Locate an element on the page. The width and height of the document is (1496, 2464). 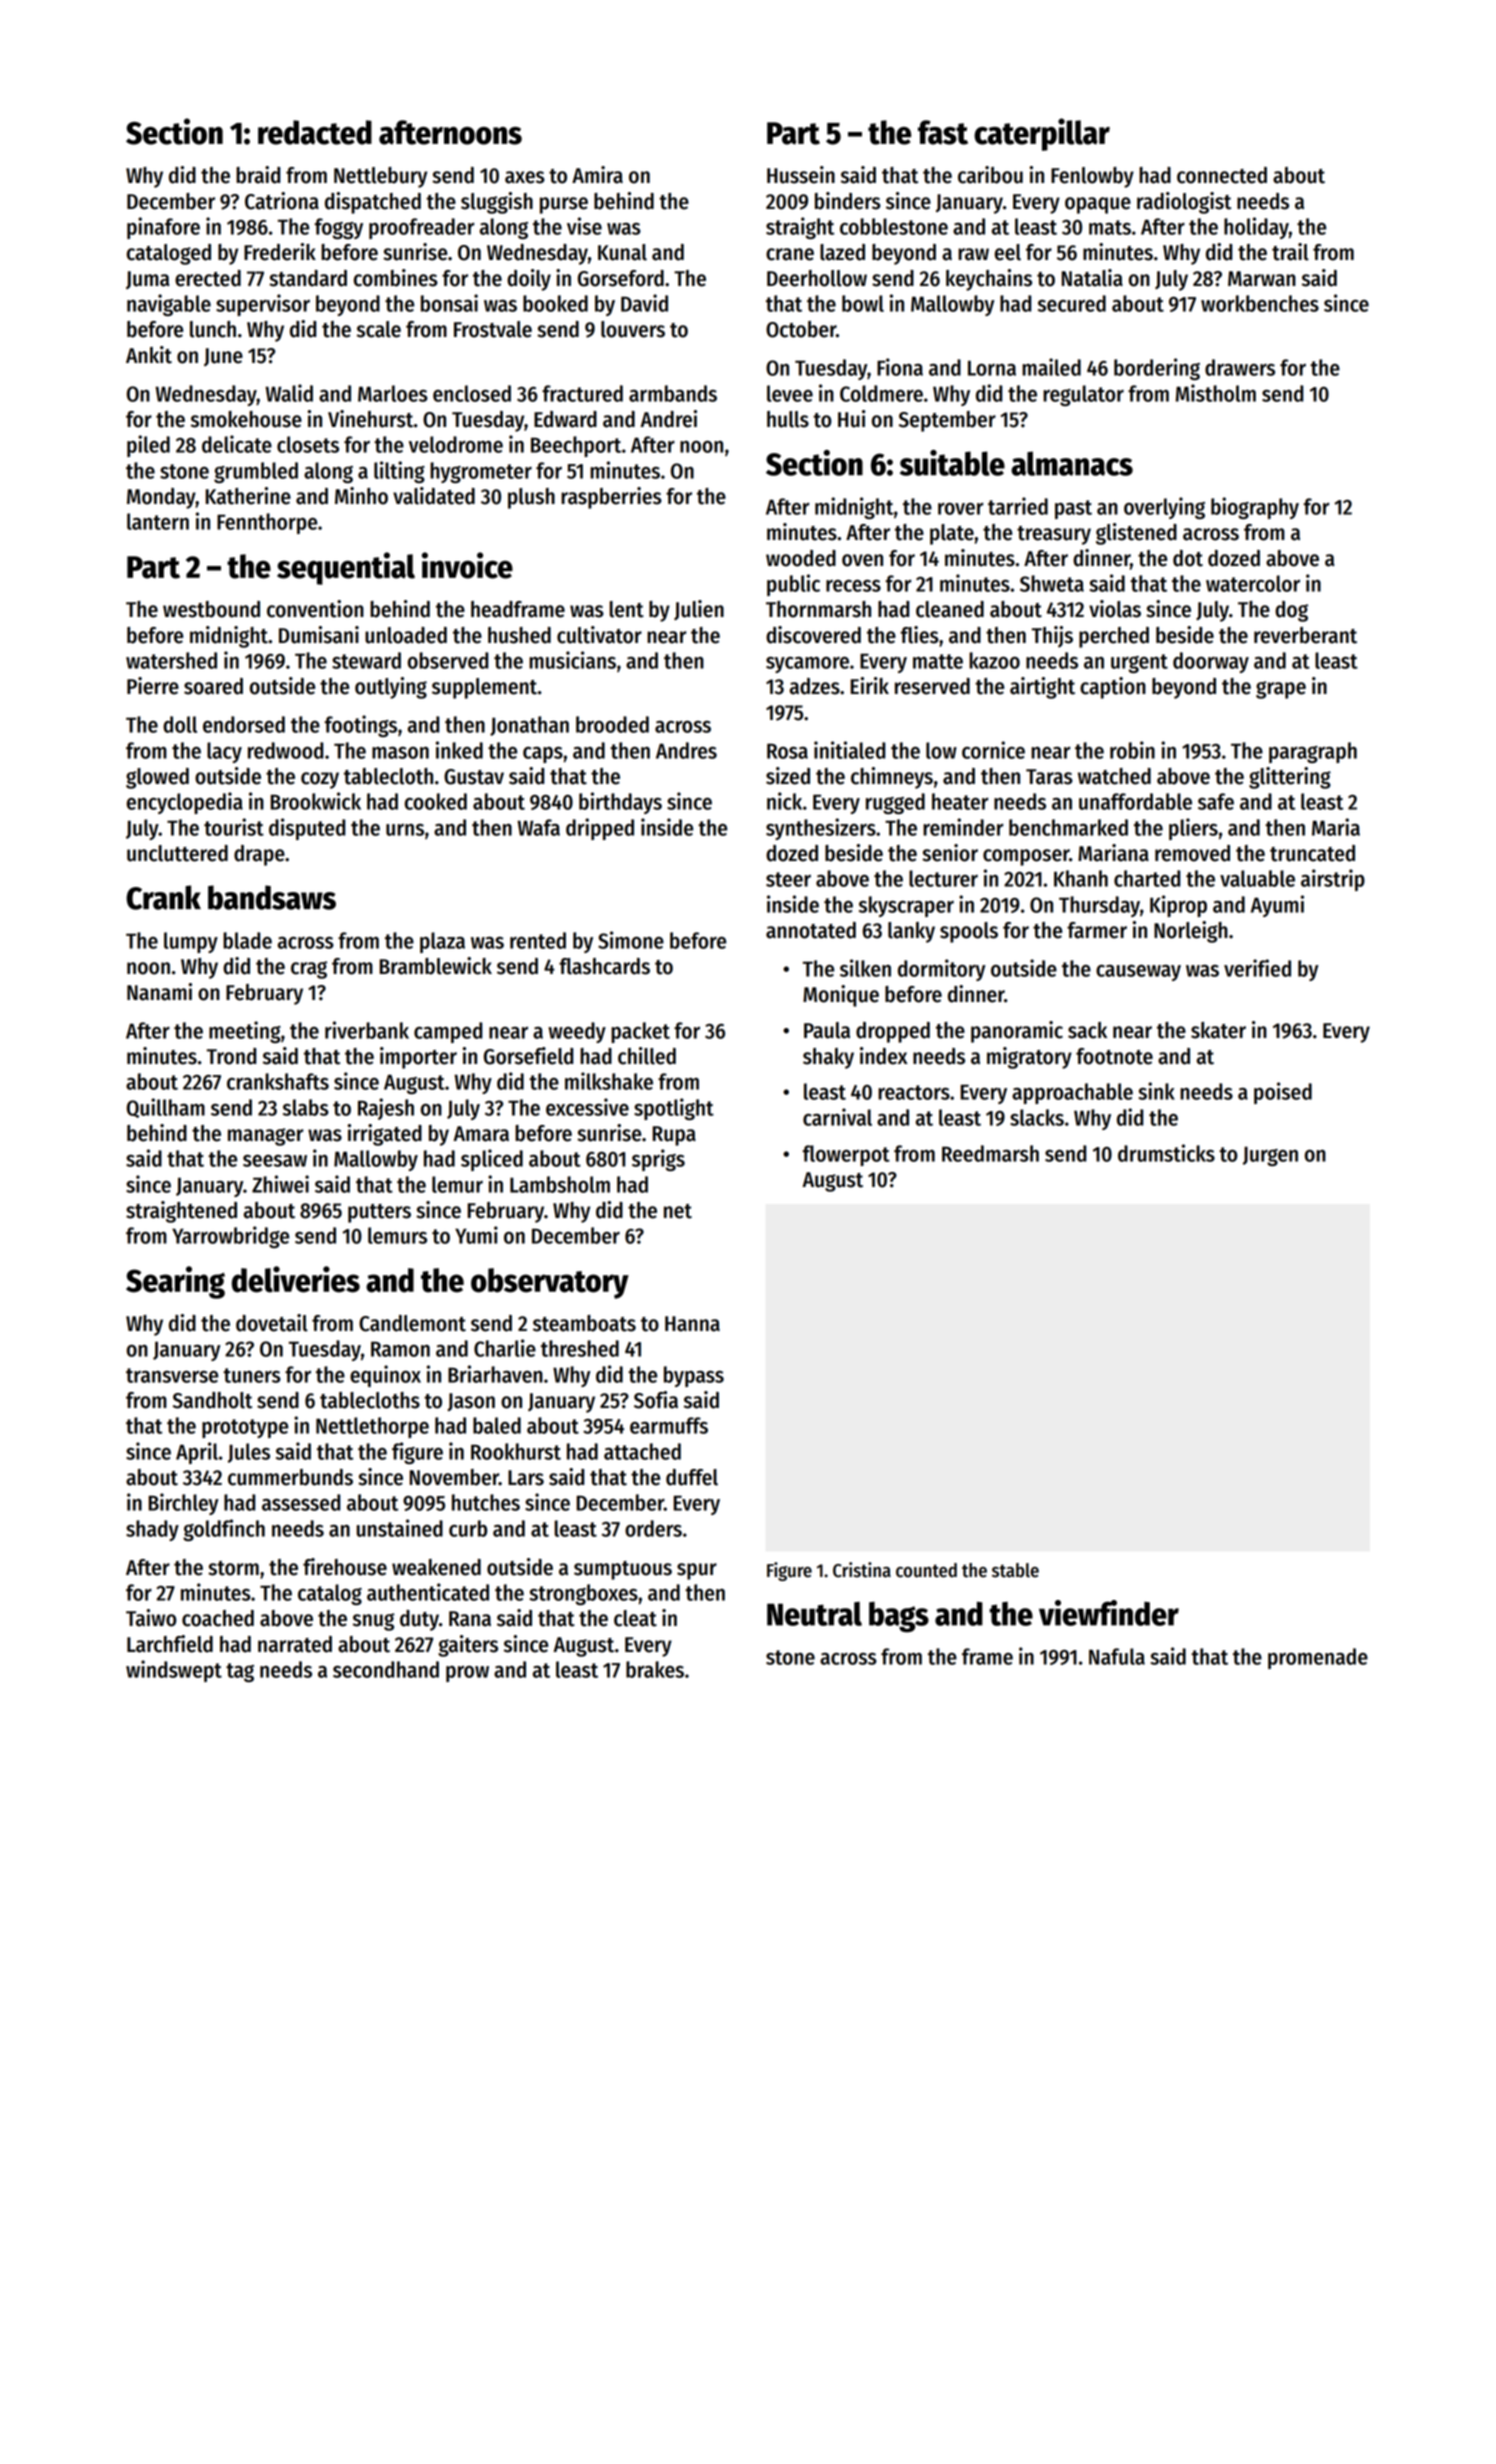
Nanami is located at coordinates (159, 992).
